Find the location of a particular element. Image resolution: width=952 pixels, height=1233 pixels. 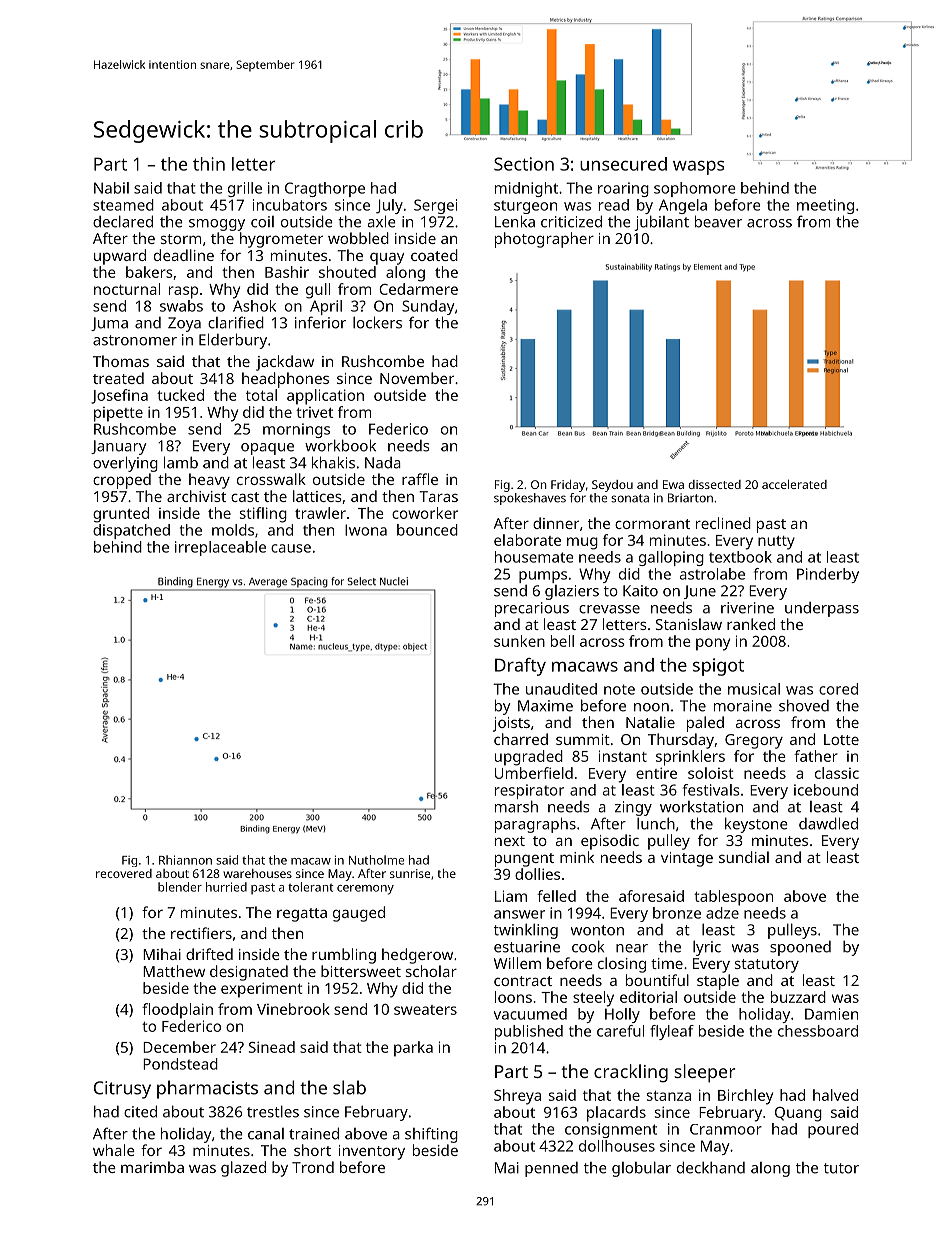

glazed is located at coordinates (243, 1169).
